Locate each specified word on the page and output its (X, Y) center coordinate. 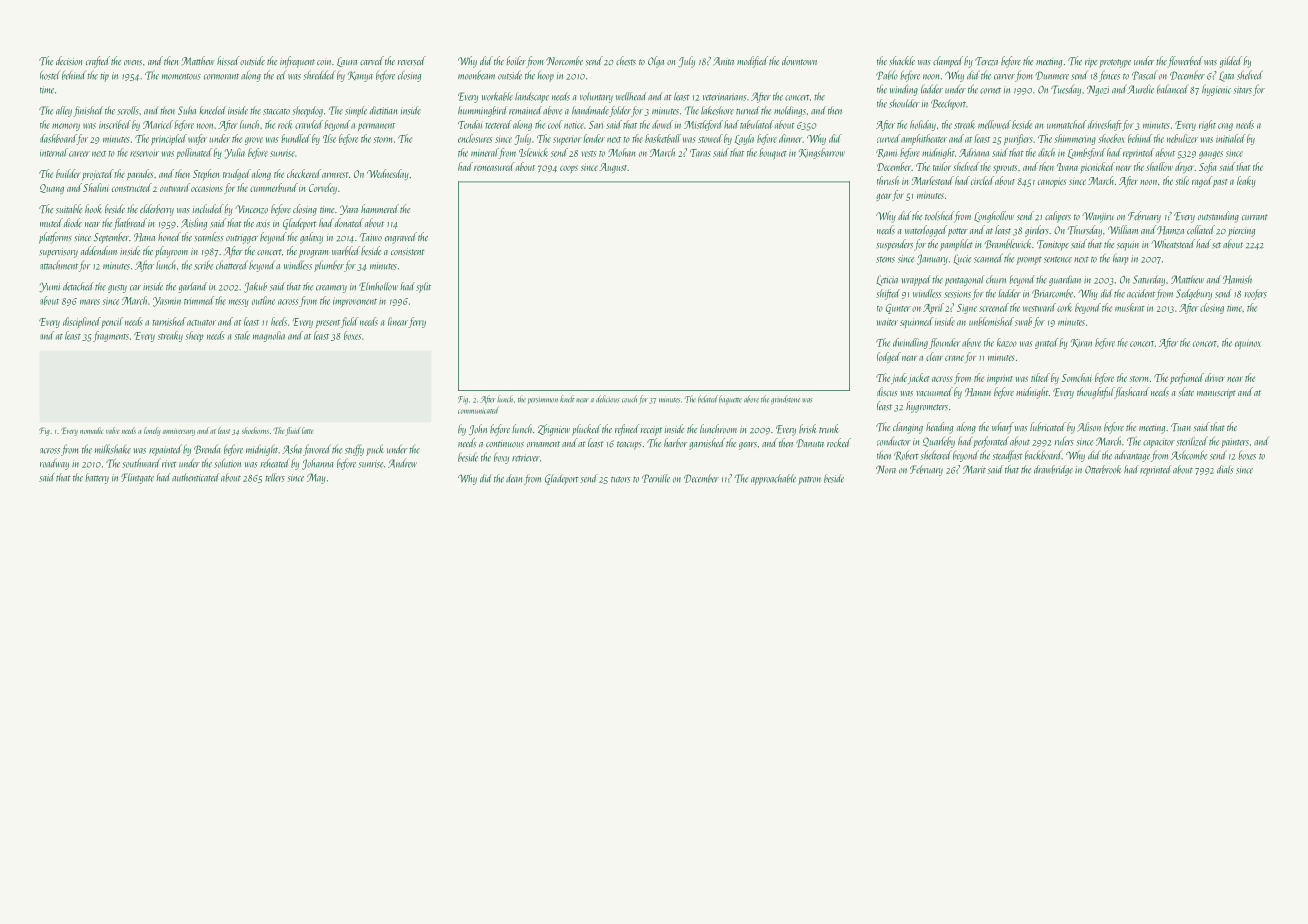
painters (1235, 443)
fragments (111, 336)
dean (514, 478)
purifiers (1018, 139)
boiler (516, 60)
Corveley (323, 188)
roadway (54, 464)
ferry (417, 322)
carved (372, 60)
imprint (1000, 380)
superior (567, 141)
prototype (1115, 63)
